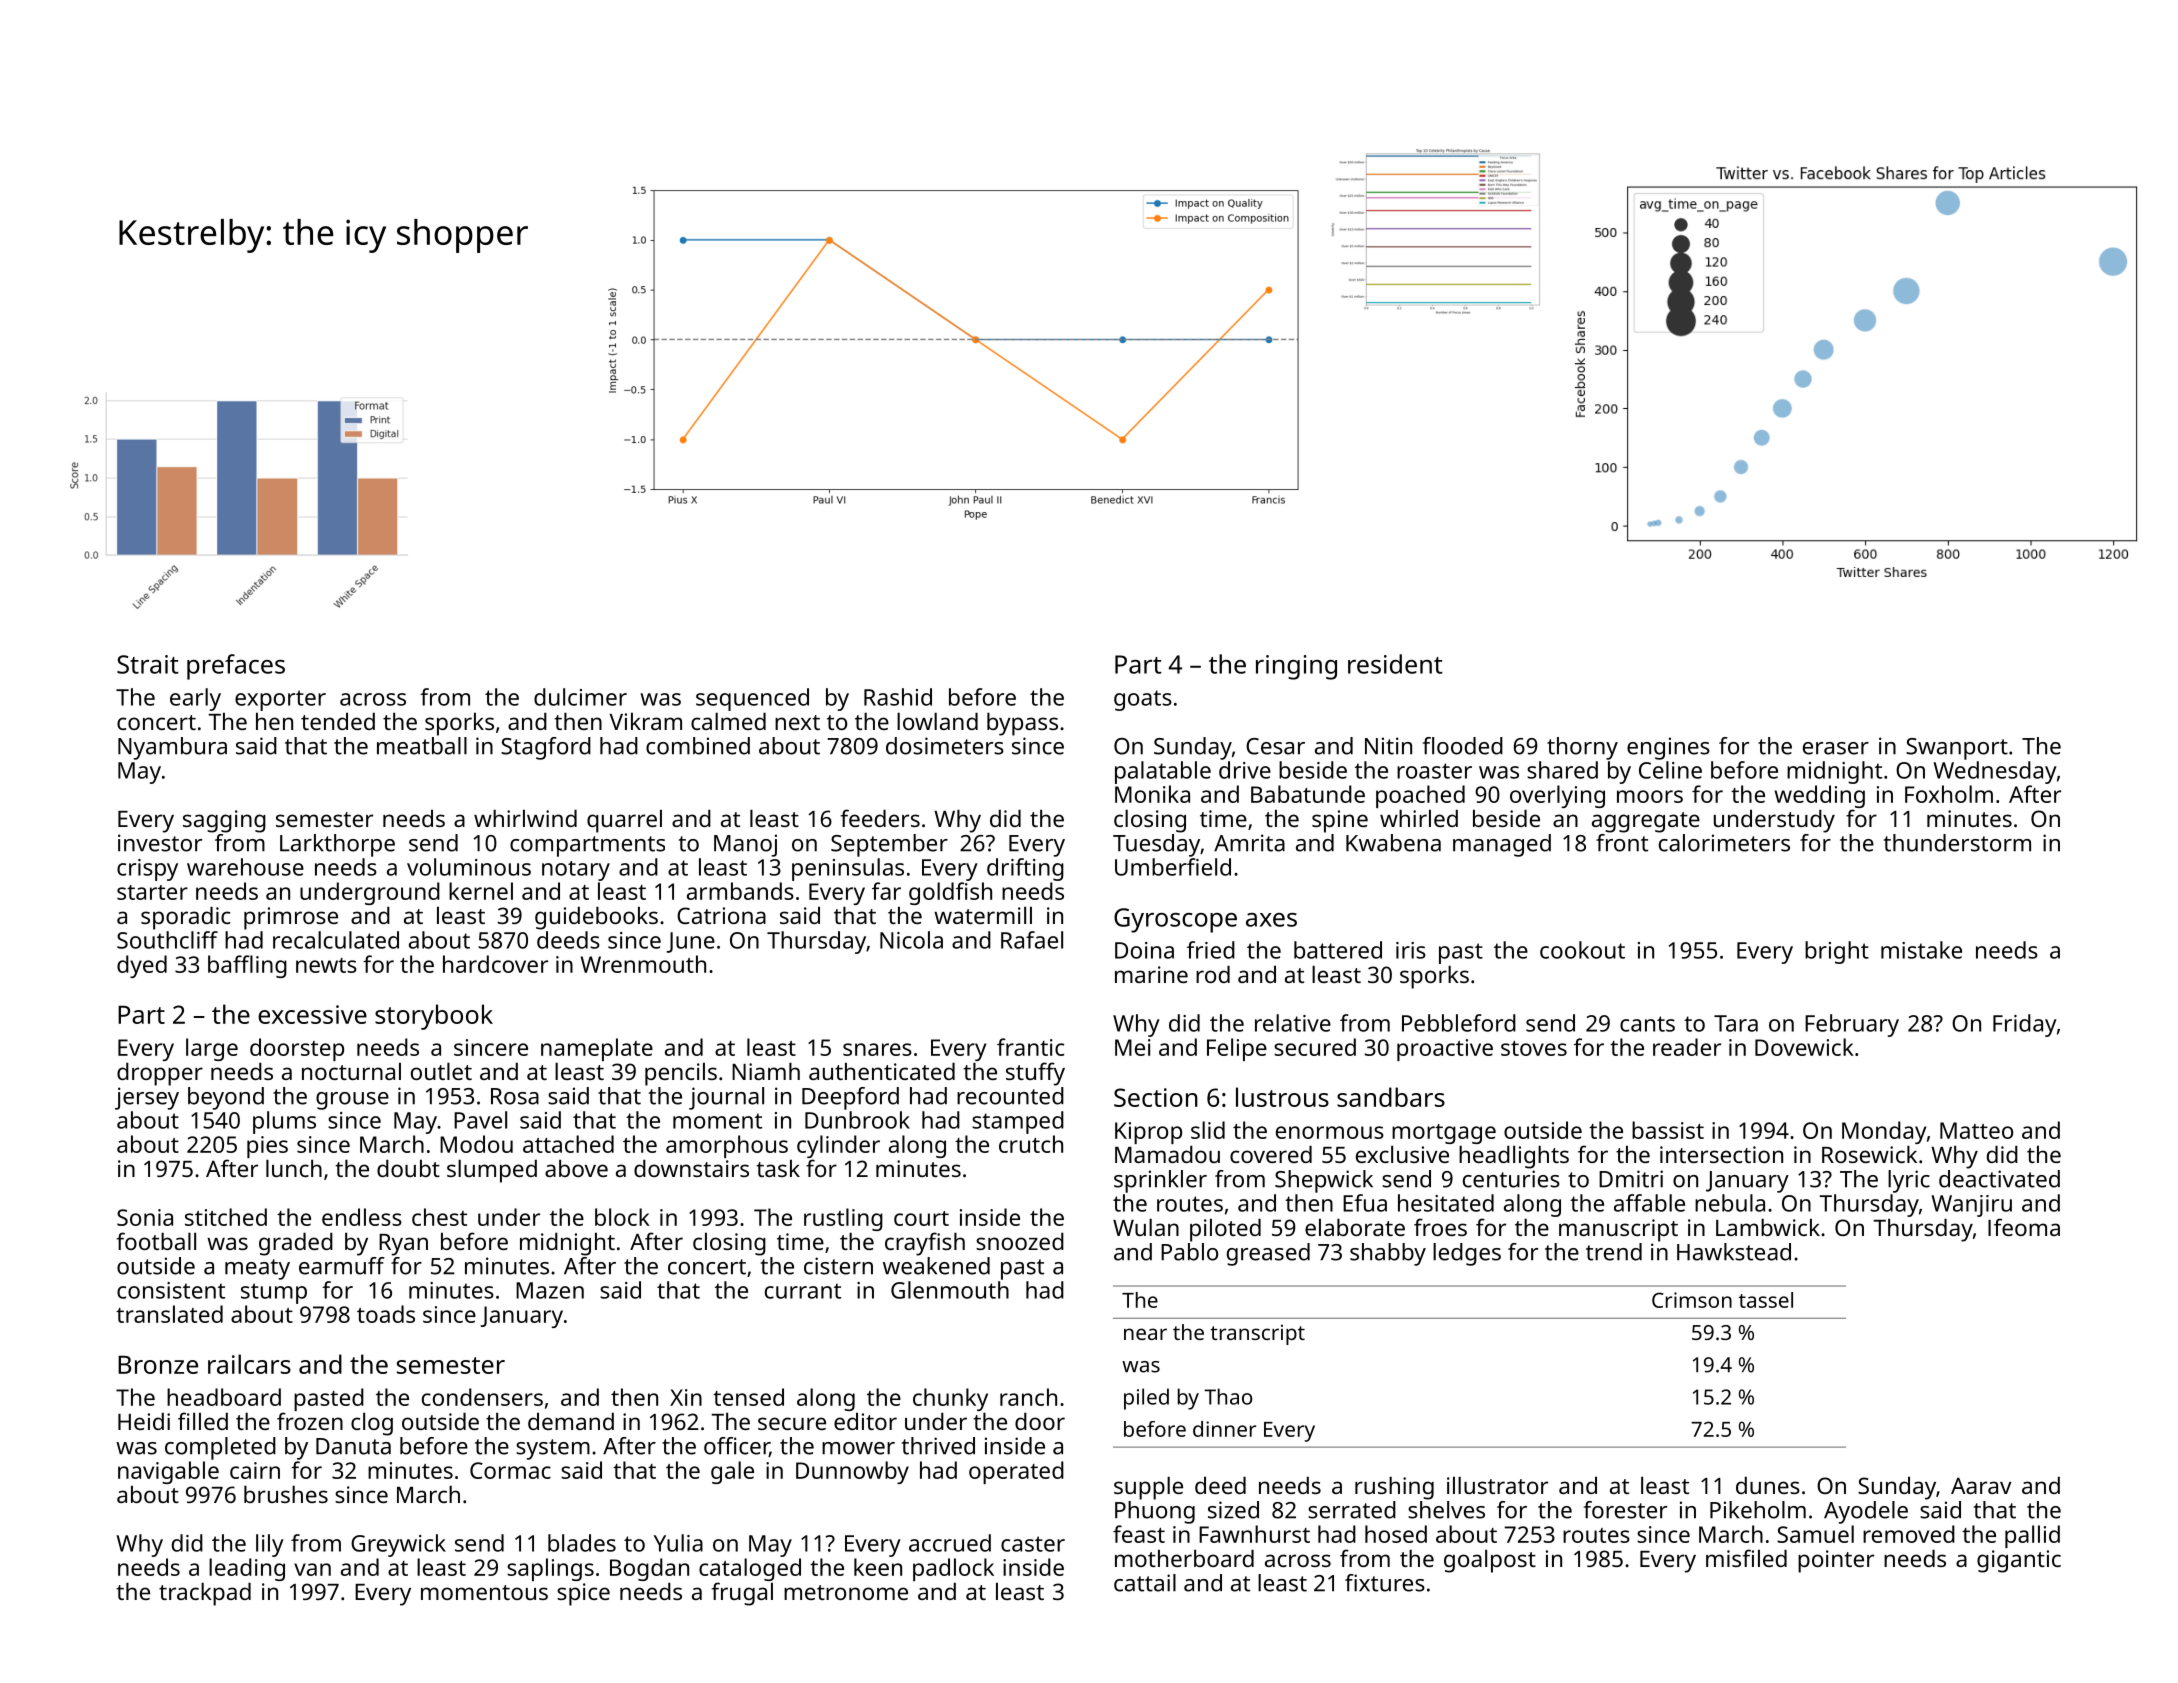 This image has height=1683, width=2178. Describe the element at coordinates (1025, 869) in the image. I see `drifting` at that location.
